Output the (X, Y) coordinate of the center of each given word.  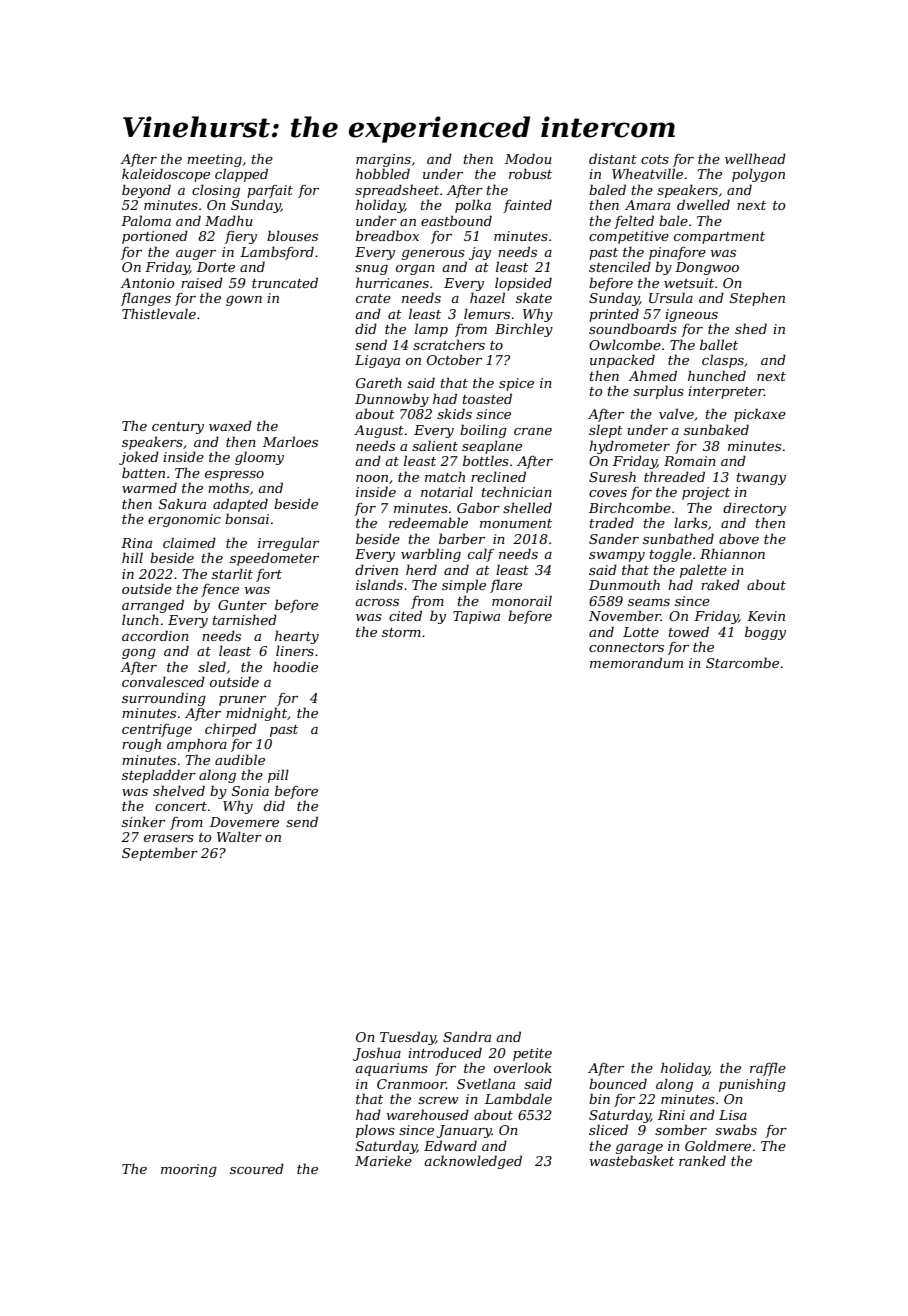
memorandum (636, 662)
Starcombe (742, 662)
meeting (214, 160)
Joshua (377, 1054)
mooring (189, 1170)
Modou (528, 158)
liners (295, 650)
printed (614, 315)
